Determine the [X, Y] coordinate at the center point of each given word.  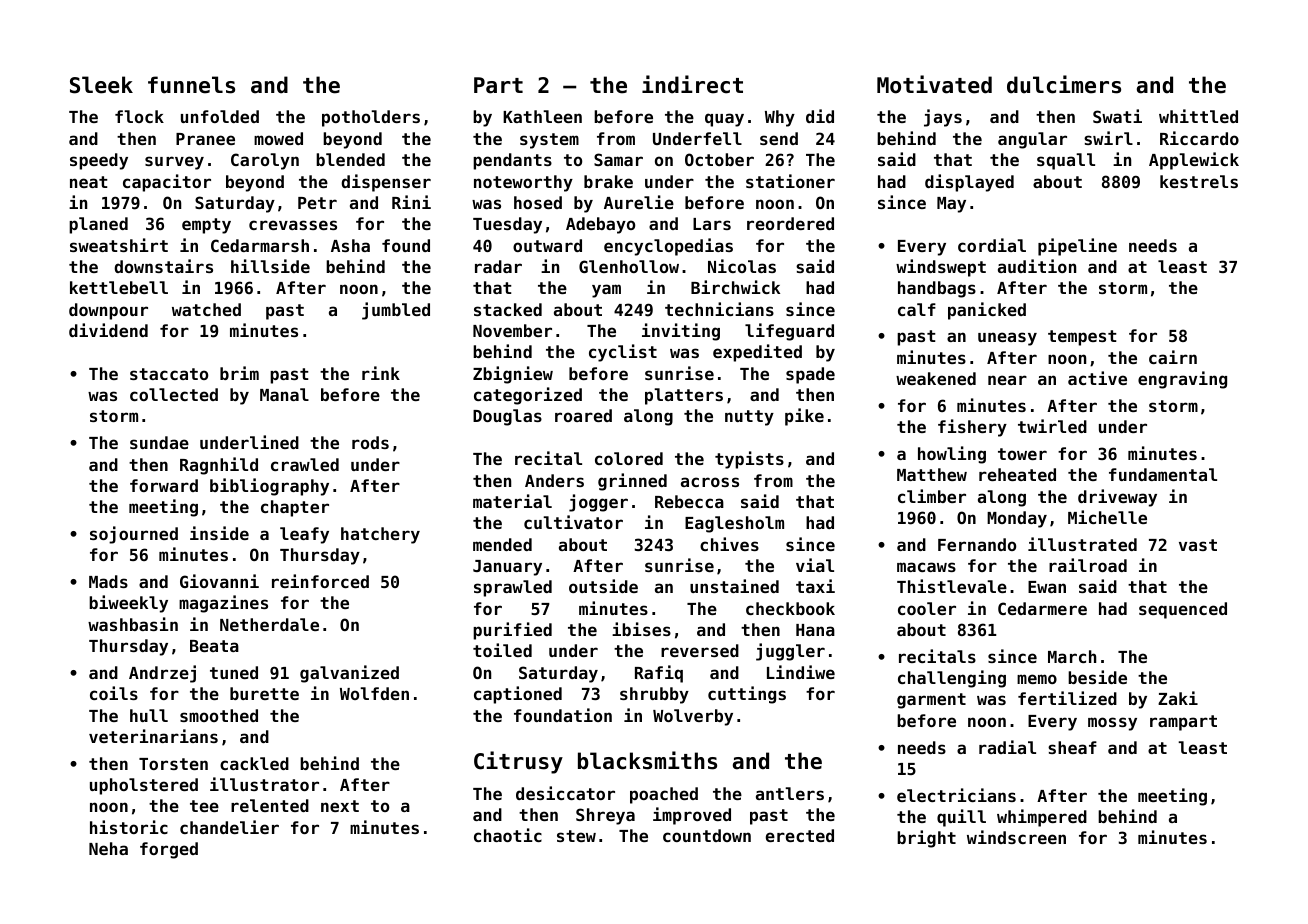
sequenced [1183, 610]
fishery [972, 428]
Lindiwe [801, 672]
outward [547, 245]
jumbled [396, 311]
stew [576, 836]
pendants [512, 161]
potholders [371, 118]
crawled [305, 464]
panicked [987, 311]
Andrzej [162, 674]
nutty [749, 418]
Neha [108, 848]
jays [943, 118]
